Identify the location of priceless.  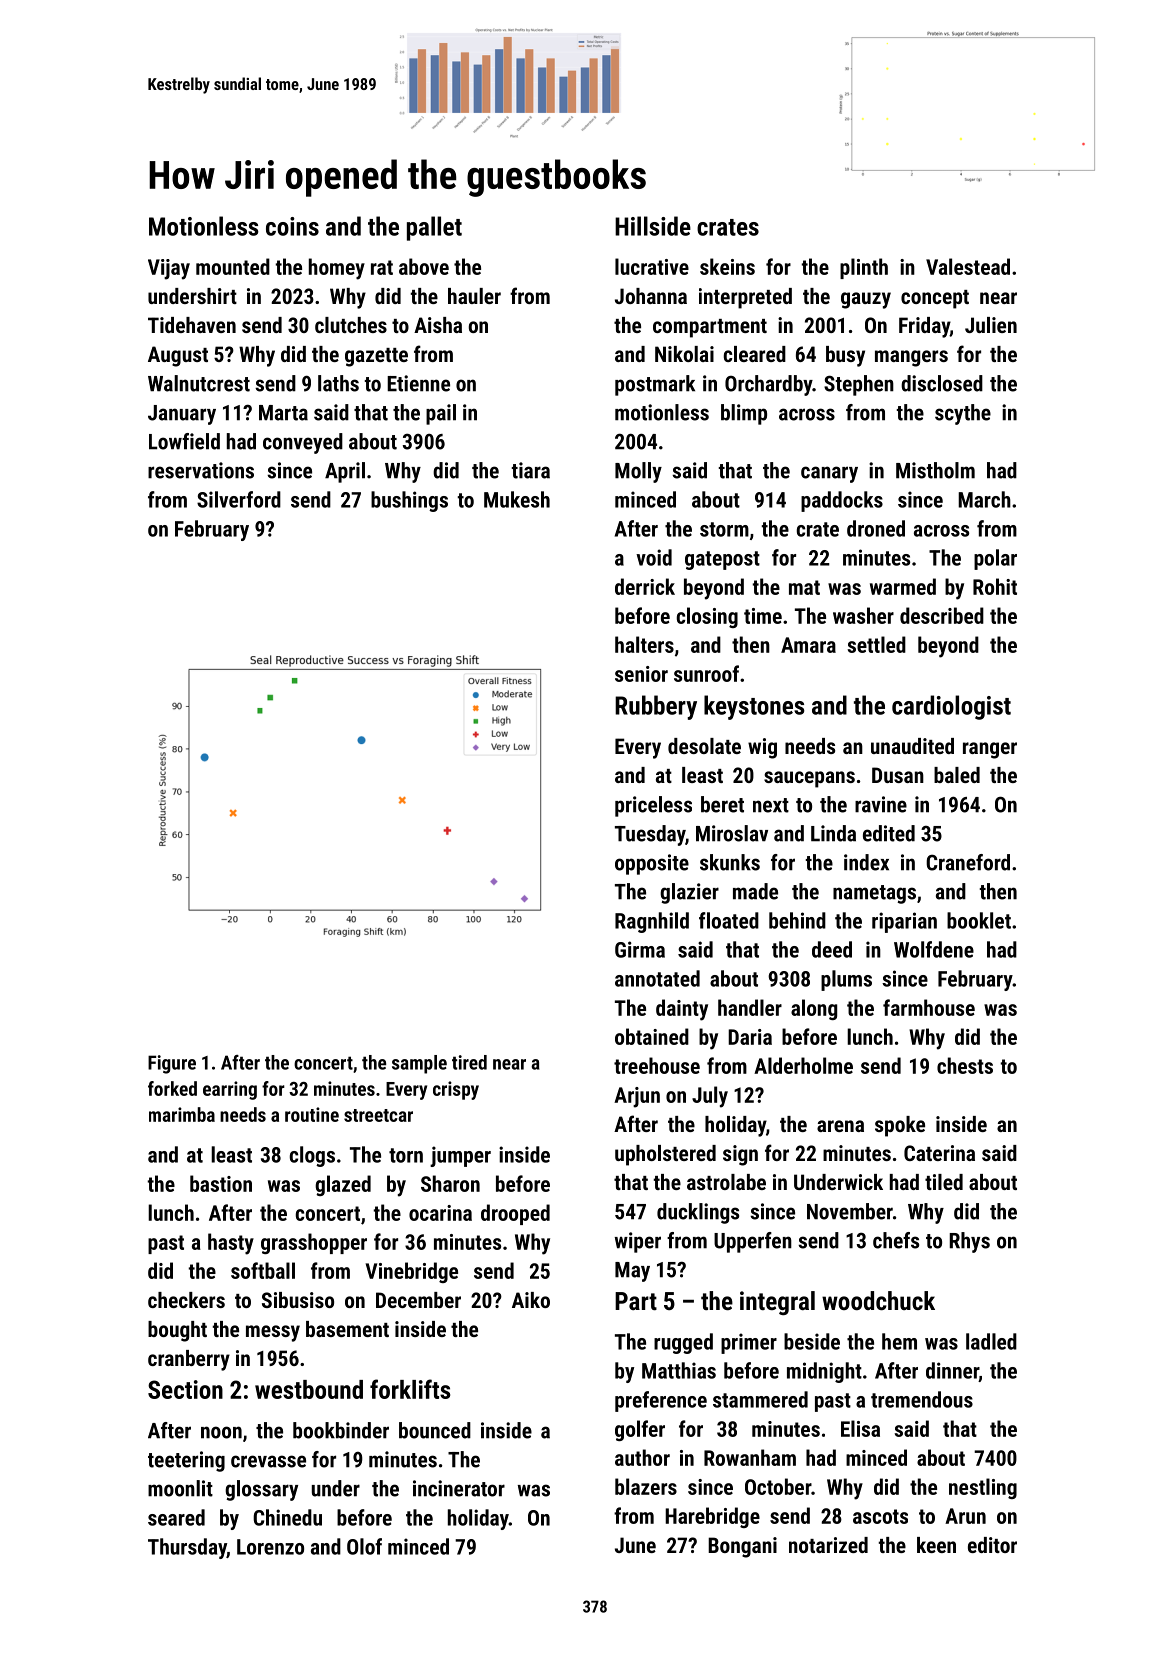
(653, 806).
